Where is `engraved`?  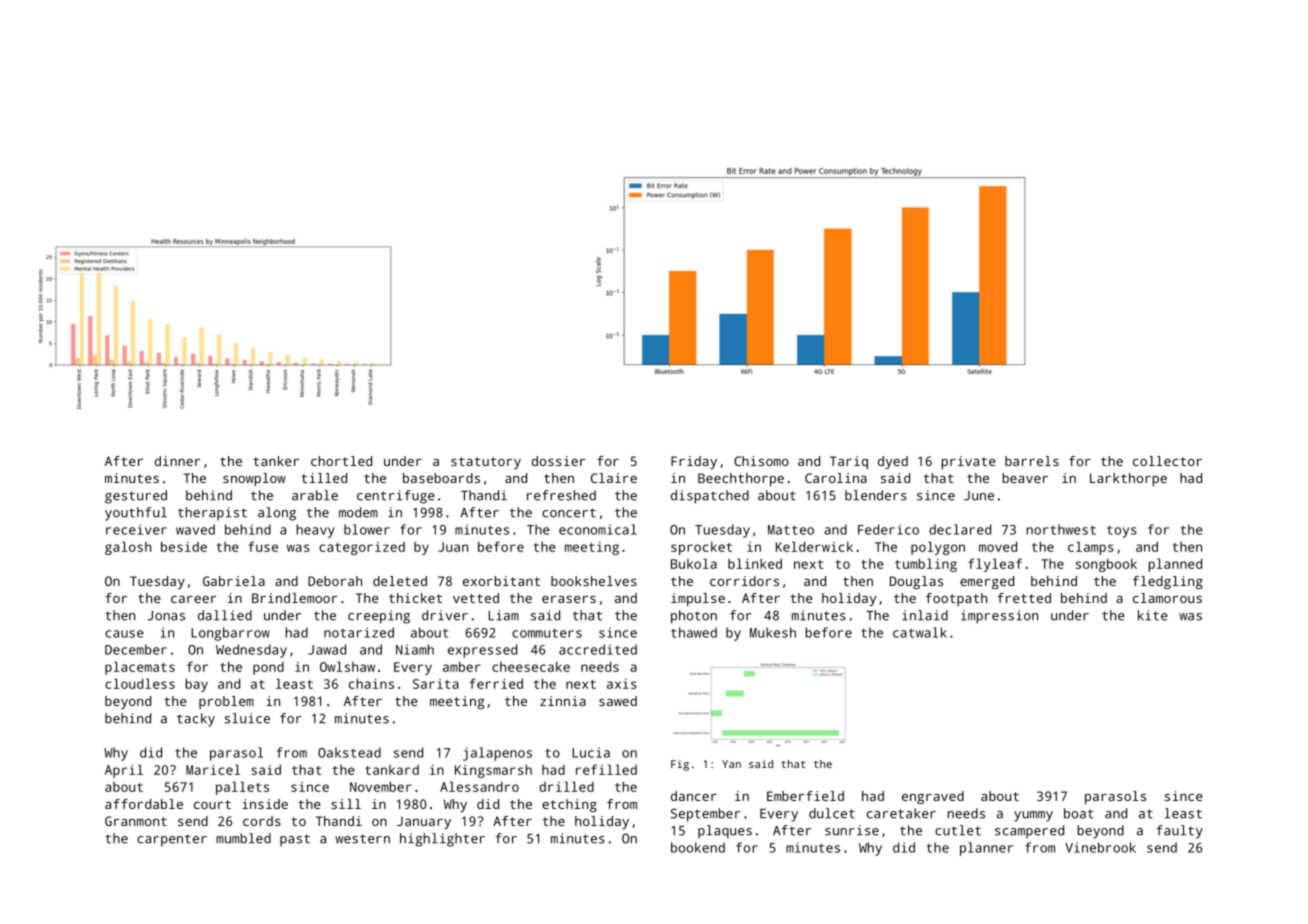
engraved is located at coordinates (933, 797).
